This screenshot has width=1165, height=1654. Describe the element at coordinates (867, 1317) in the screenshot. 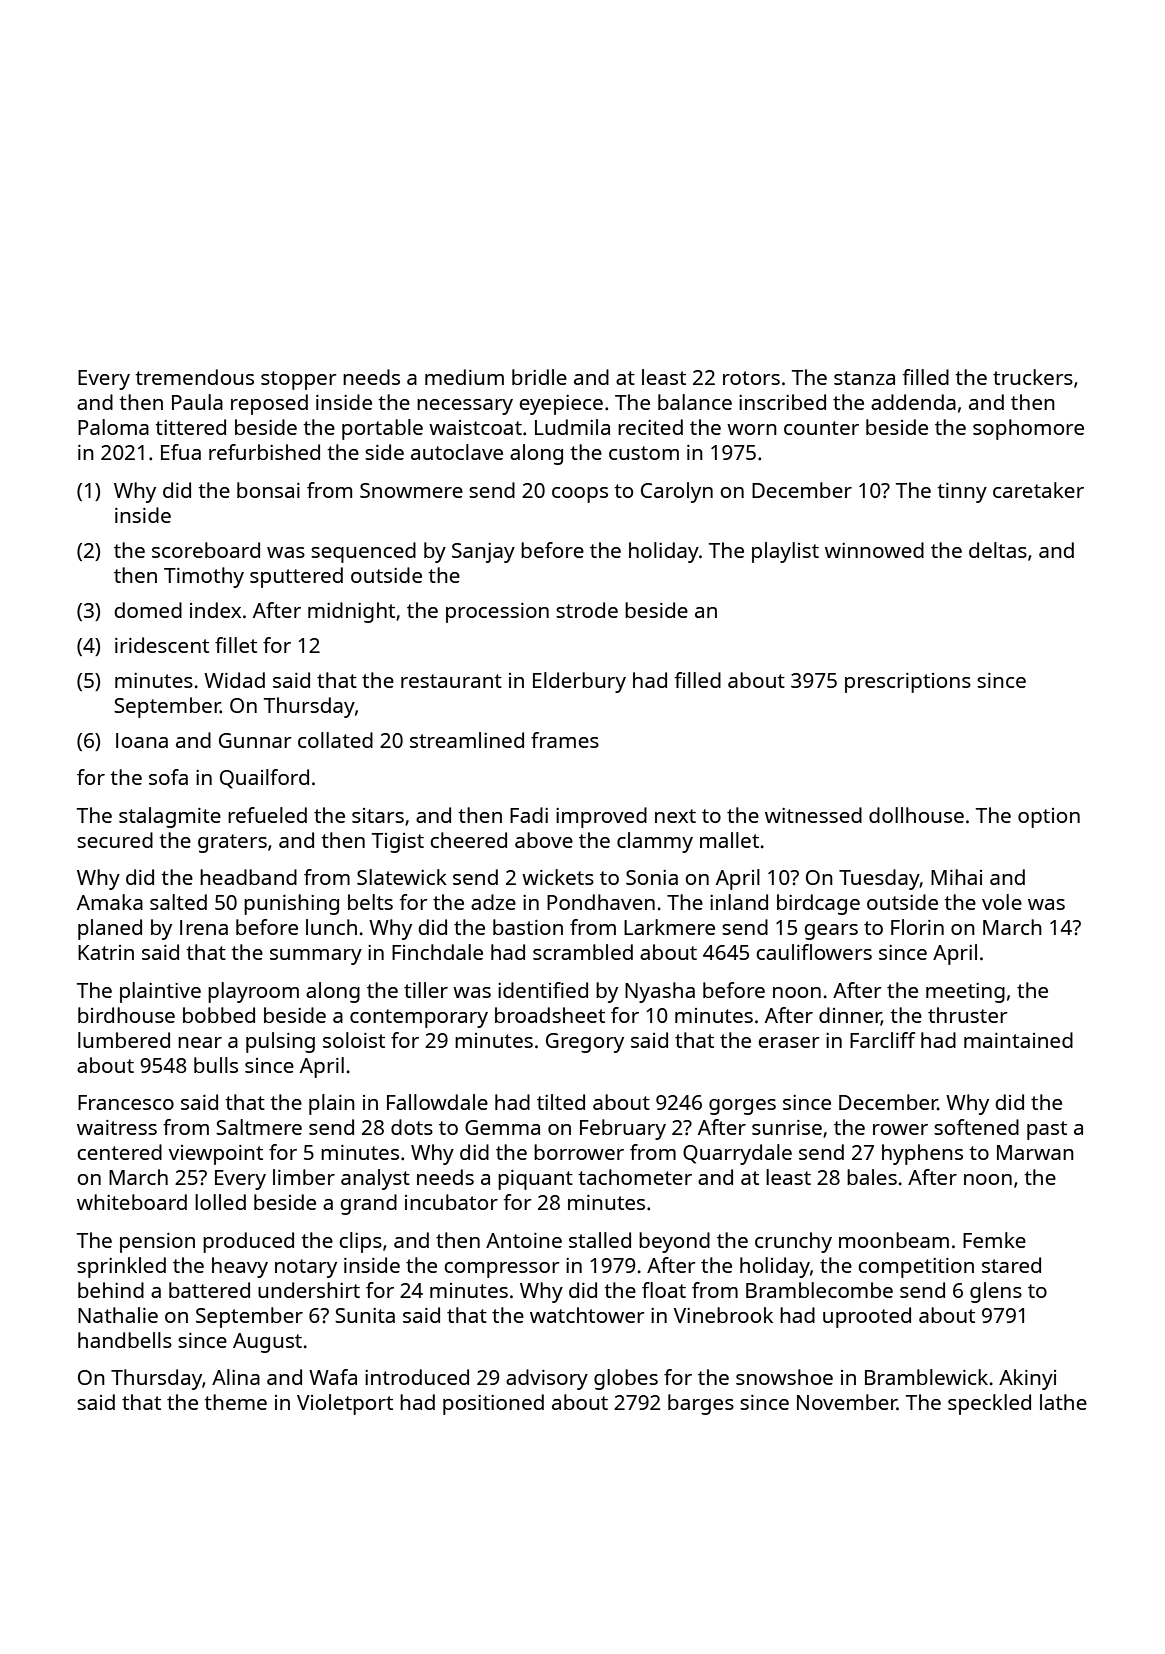

I see `uprooted` at that location.
